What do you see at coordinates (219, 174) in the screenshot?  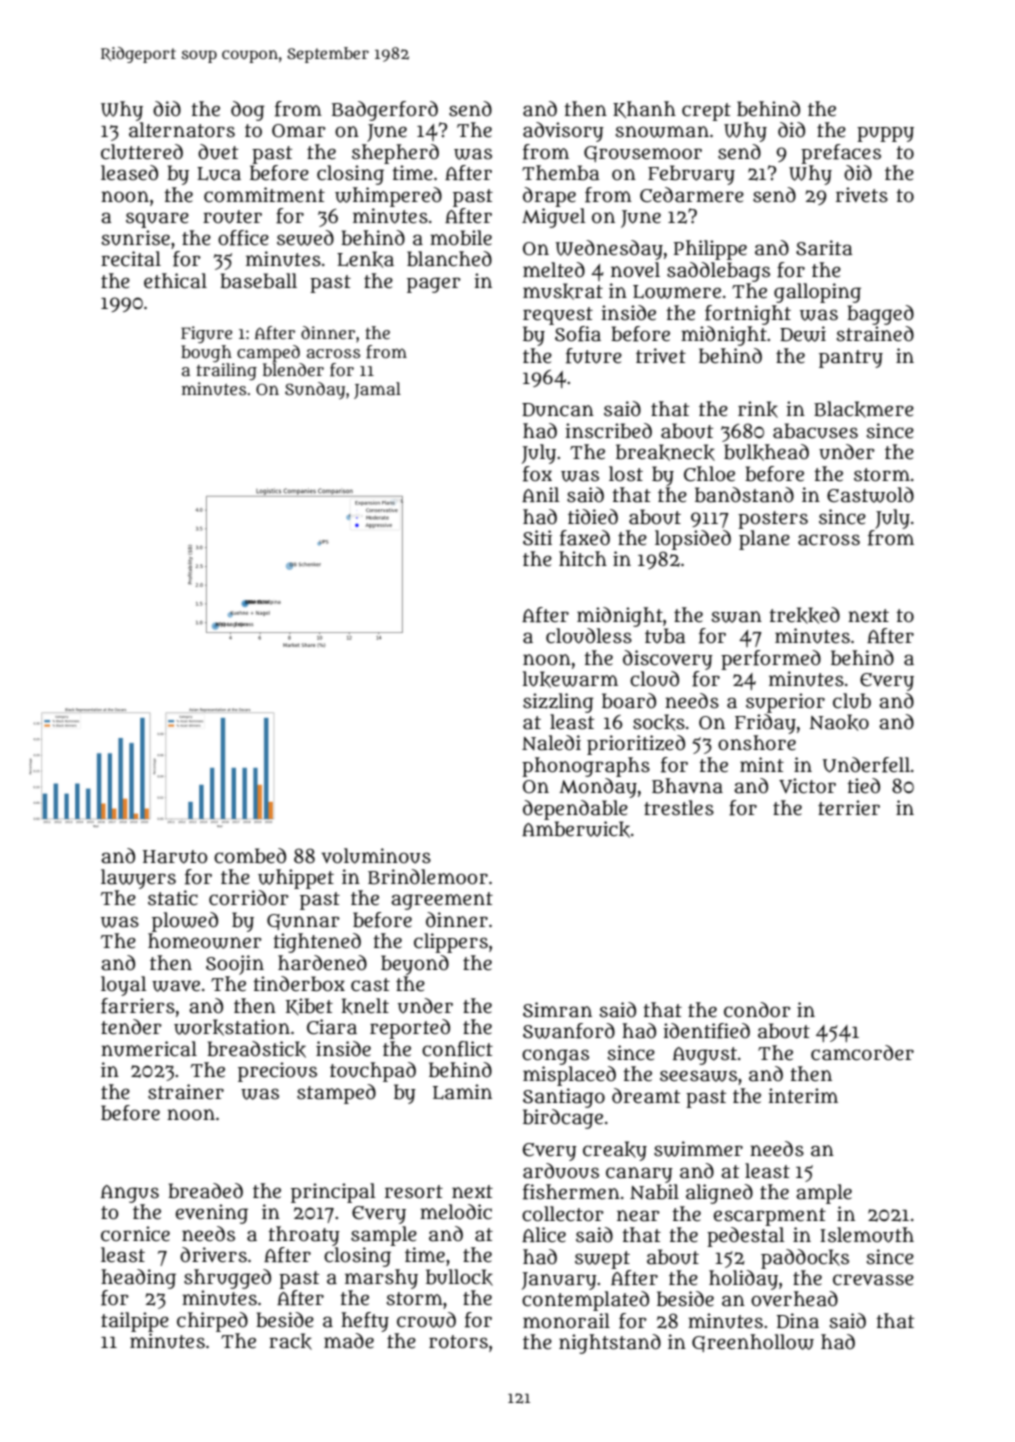 I see `Luca` at bounding box center [219, 174].
